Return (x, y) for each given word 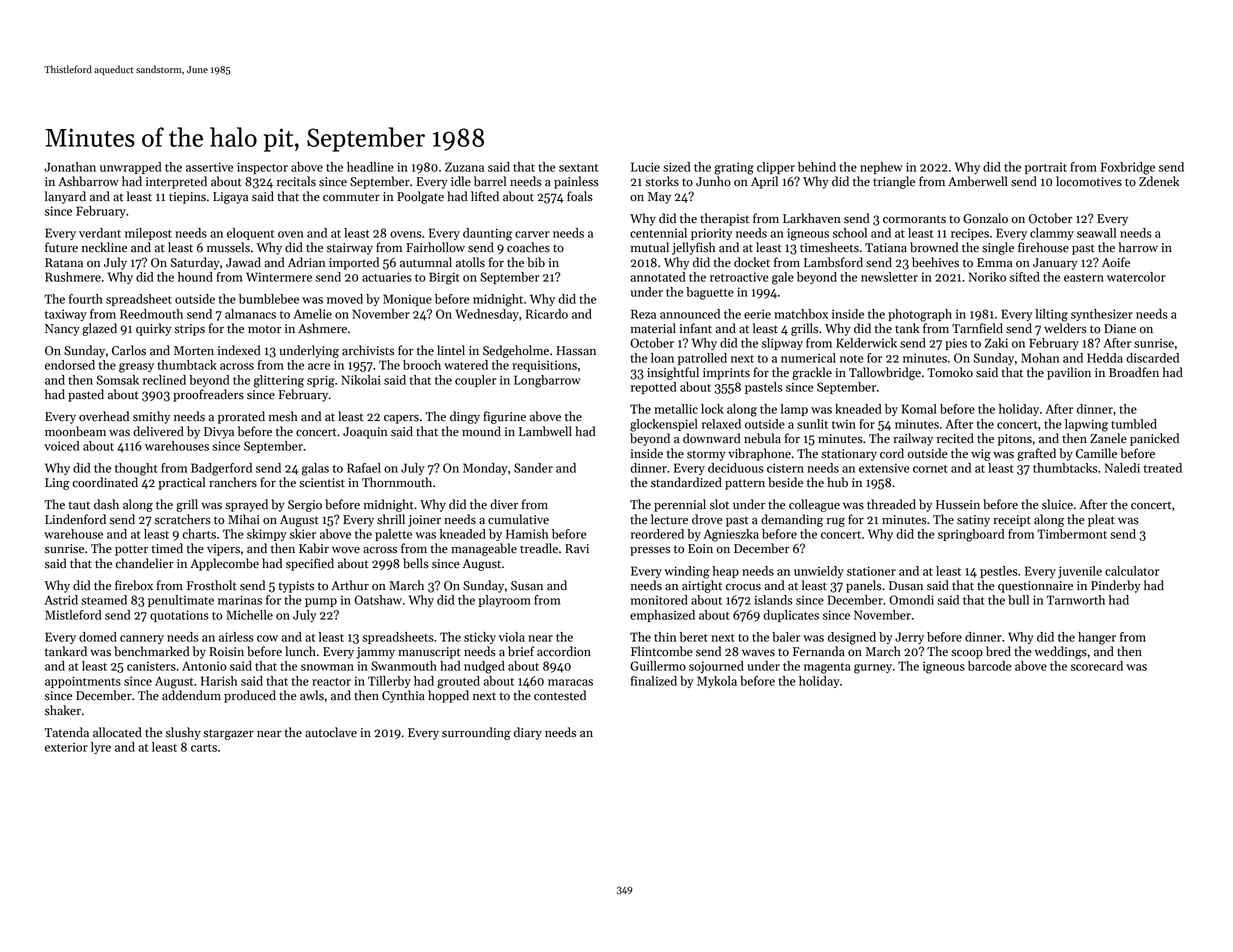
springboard (971, 535)
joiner (424, 521)
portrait (1046, 168)
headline (370, 167)
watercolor (1136, 277)
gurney (873, 669)
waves (758, 653)
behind (817, 167)
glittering (279, 381)
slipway (782, 344)
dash (106, 504)
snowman (327, 667)
